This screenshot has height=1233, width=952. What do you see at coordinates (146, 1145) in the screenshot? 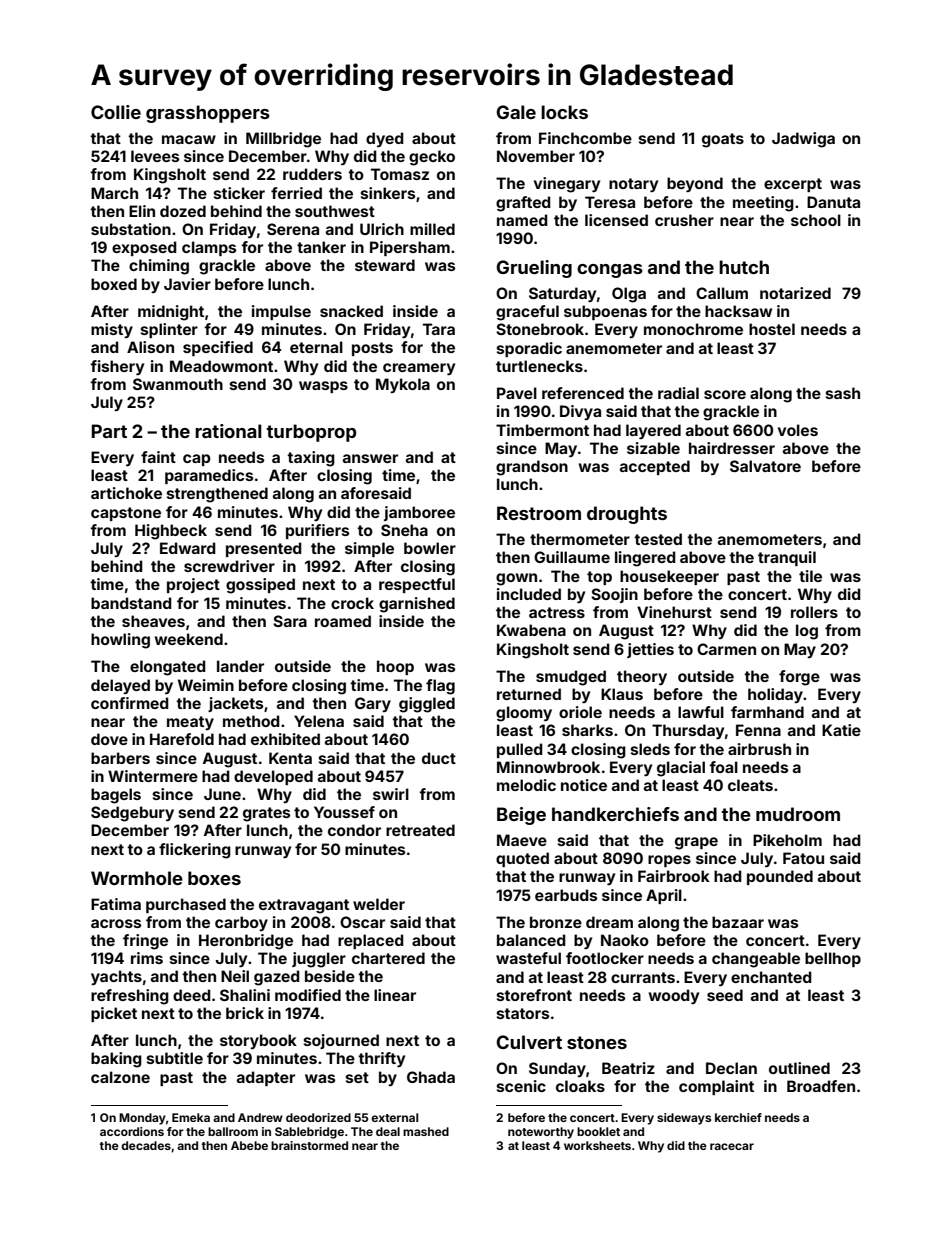
I see `decades` at bounding box center [146, 1145].
